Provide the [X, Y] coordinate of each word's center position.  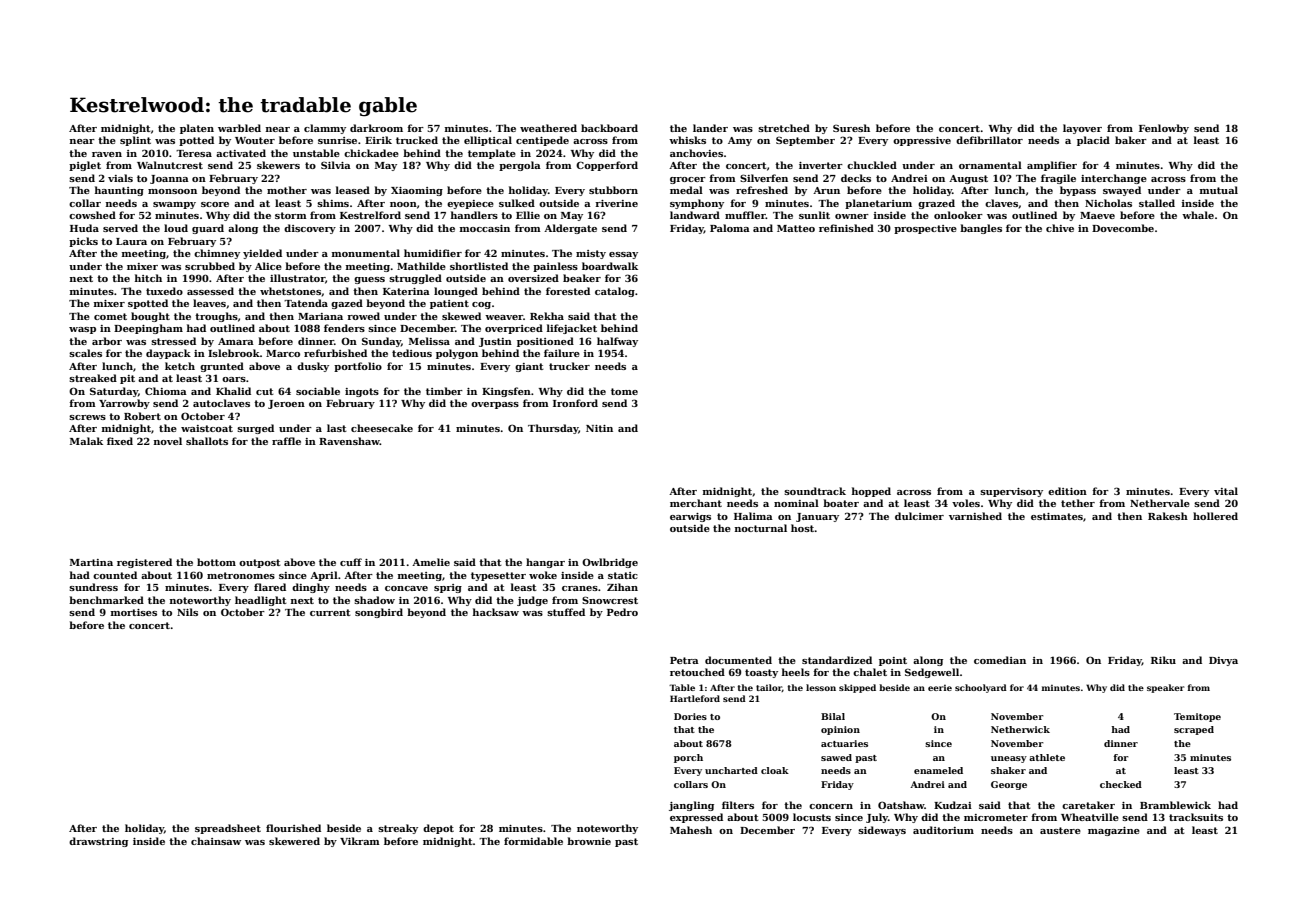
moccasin [485, 228]
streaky [398, 829]
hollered [1215, 516]
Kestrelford [370, 215]
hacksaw [496, 612]
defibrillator [989, 140]
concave [406, 588]
